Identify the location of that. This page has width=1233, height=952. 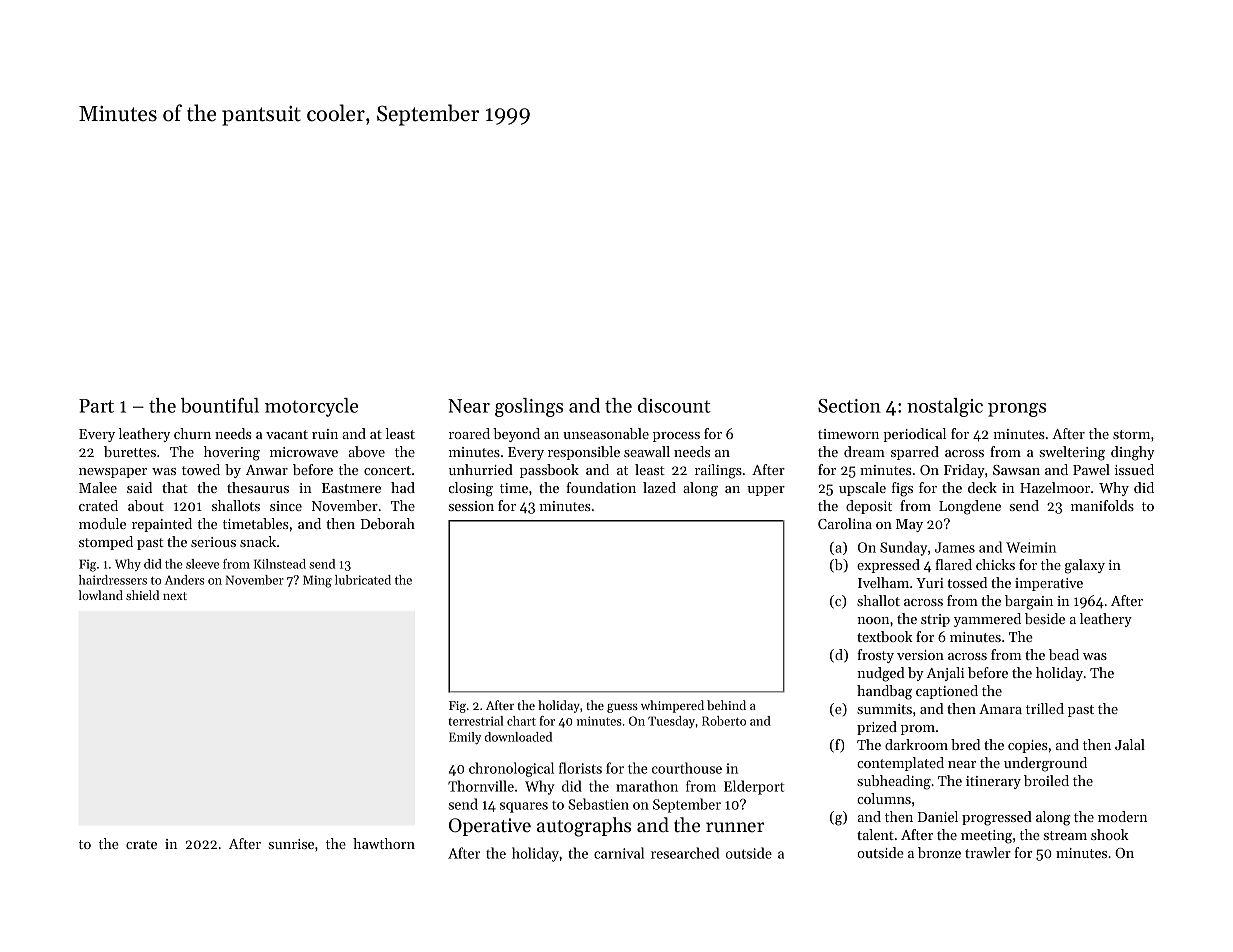
(175, 487).
